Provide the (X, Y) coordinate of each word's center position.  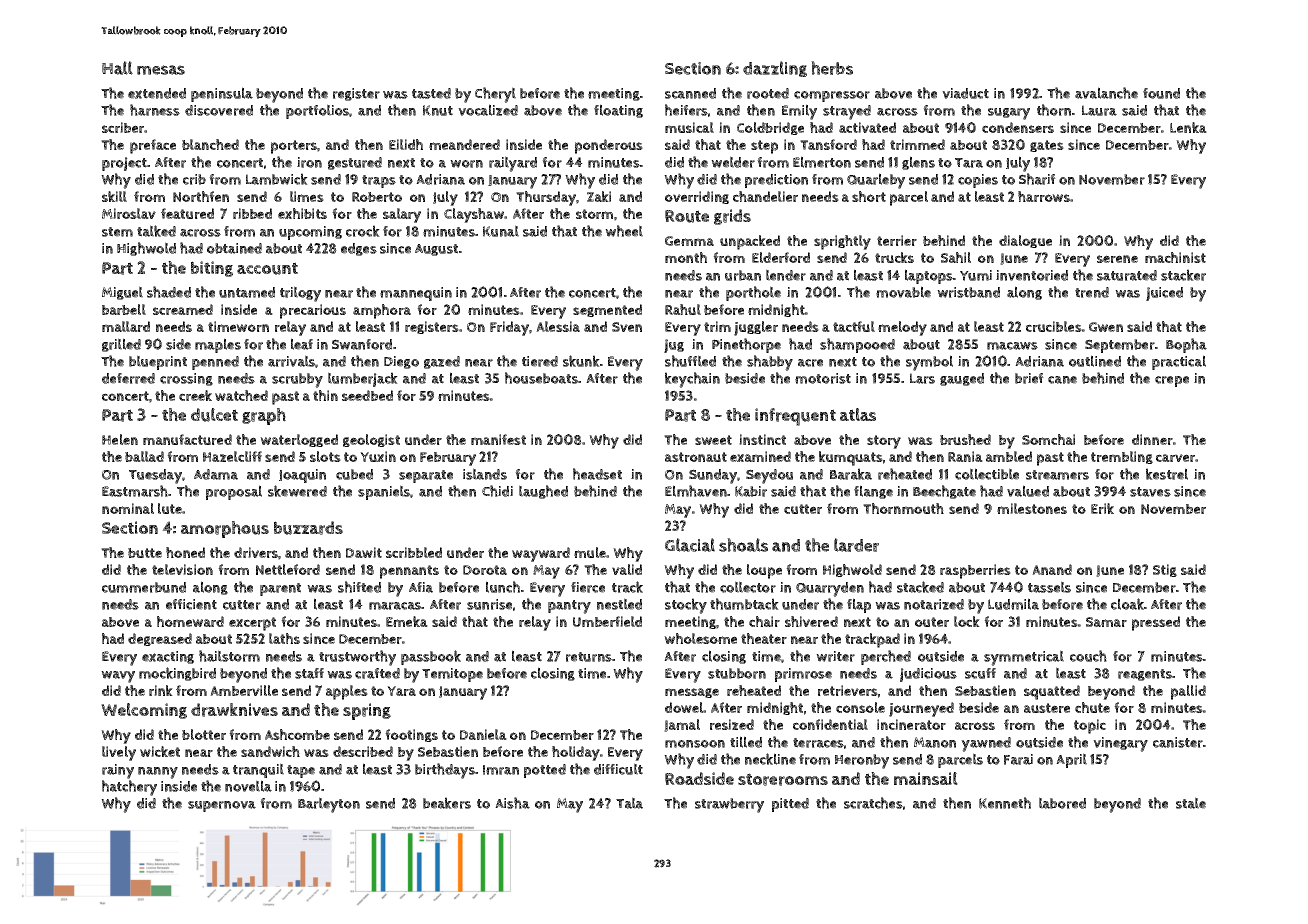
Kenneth (1005, 803)
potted (545, 771)
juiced (1164, 294)
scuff (980, 673)
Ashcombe (297, 734)
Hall (117, 68)
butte (145, 553)
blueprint (158, 362)
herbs (832, 68)
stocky (686, 606)
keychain (692, 380)
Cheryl (495, 95)
